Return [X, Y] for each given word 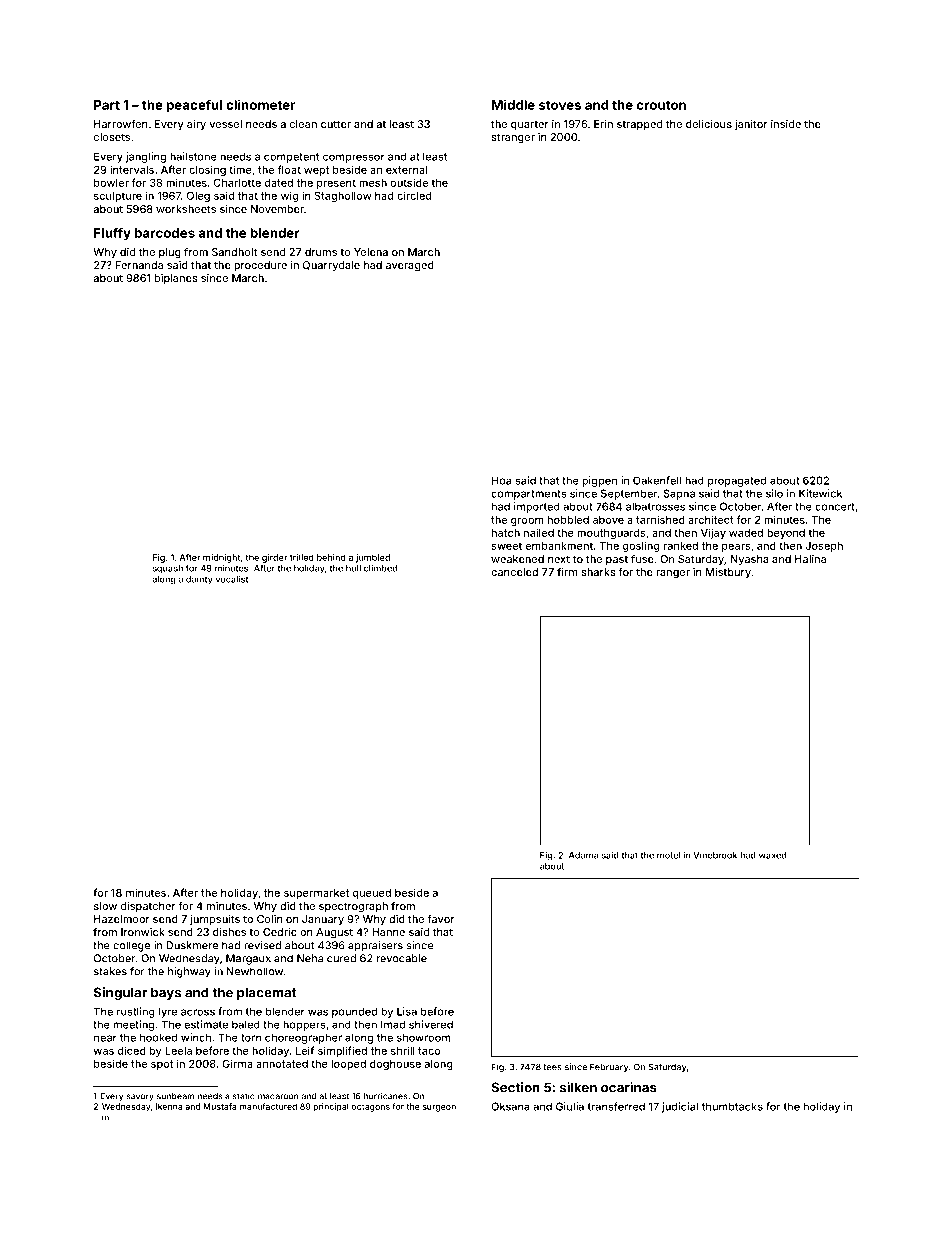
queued [372, 894]
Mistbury [728, 573]
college [131, 946]
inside [786, 124]
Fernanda [139, 265]
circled [414, 195]
